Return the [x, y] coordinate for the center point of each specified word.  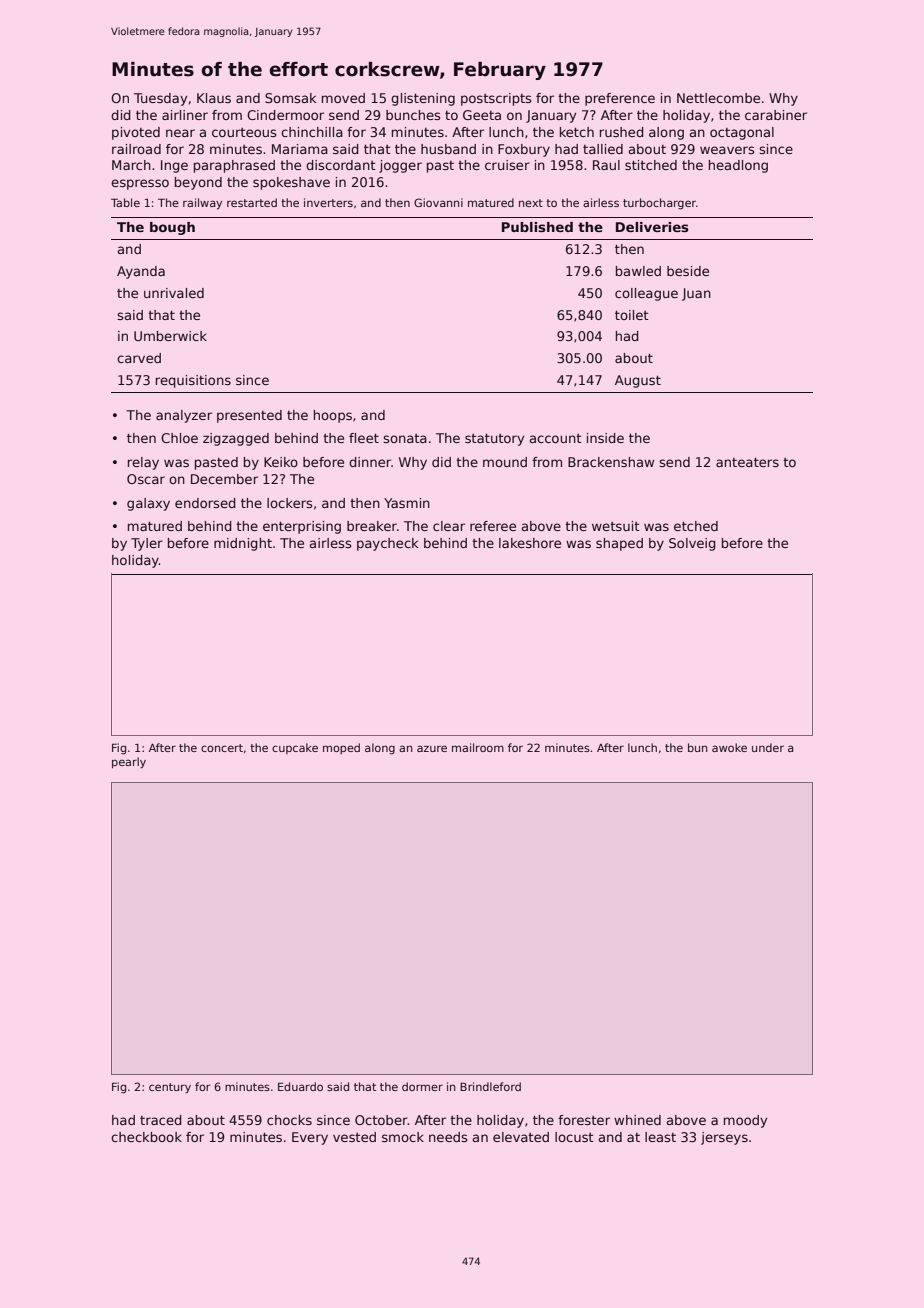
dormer [422, 1086]
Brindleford [490, 1086]
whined [637, 1120]
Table [125, 202]
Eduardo [300, 1086]
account [556, 438]
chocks [289, 1120]
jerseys [724, 1138]
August [638, 381]
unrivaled [174, 293]
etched [696, 526]
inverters [328, 202]
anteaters [747, 462]
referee [493, 526]
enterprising [302, 527]
